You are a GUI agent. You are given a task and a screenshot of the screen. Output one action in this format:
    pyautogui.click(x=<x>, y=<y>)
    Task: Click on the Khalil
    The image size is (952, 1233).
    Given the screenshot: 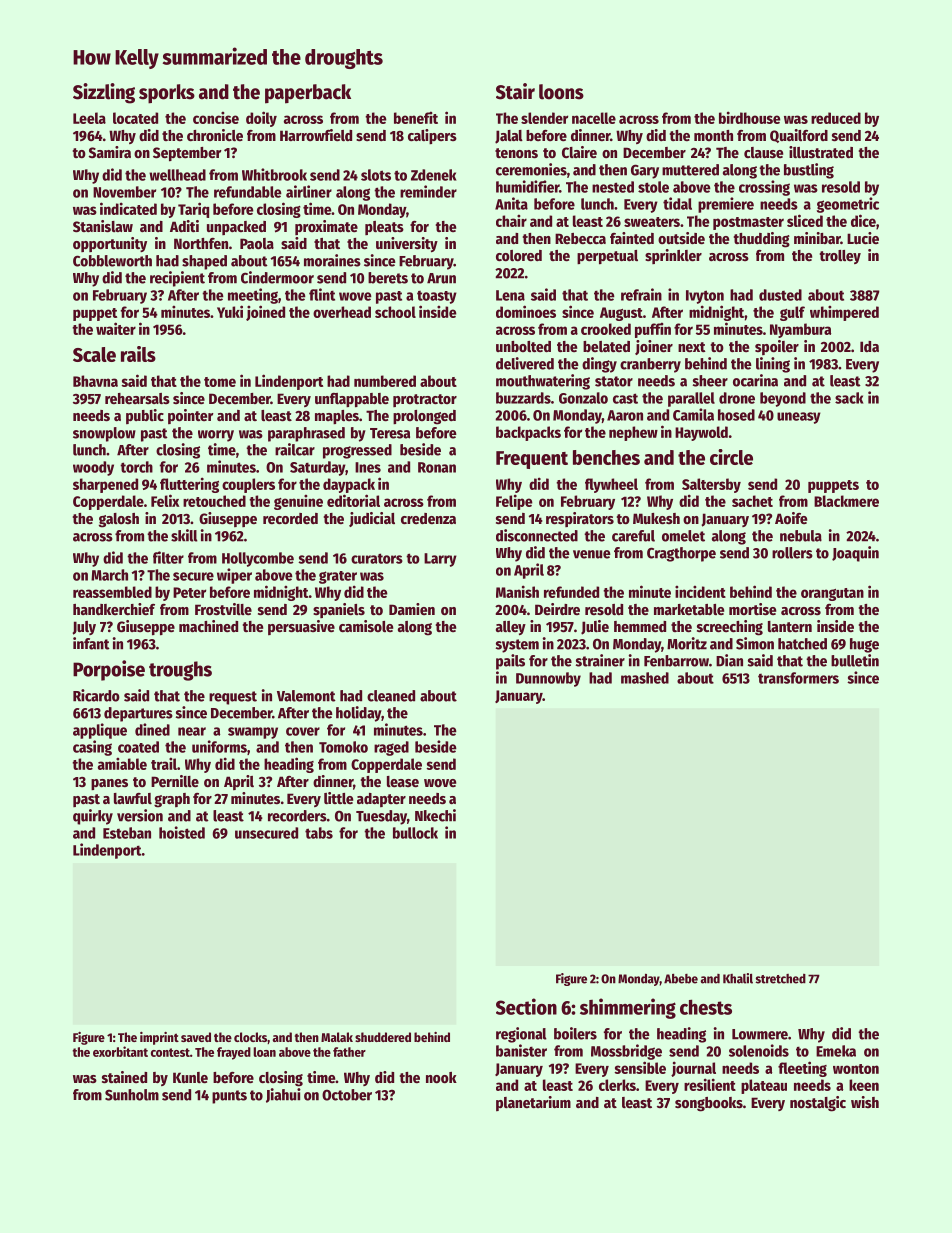 What is the action you would take?
    pyautogui.click(x=738, y=978)
